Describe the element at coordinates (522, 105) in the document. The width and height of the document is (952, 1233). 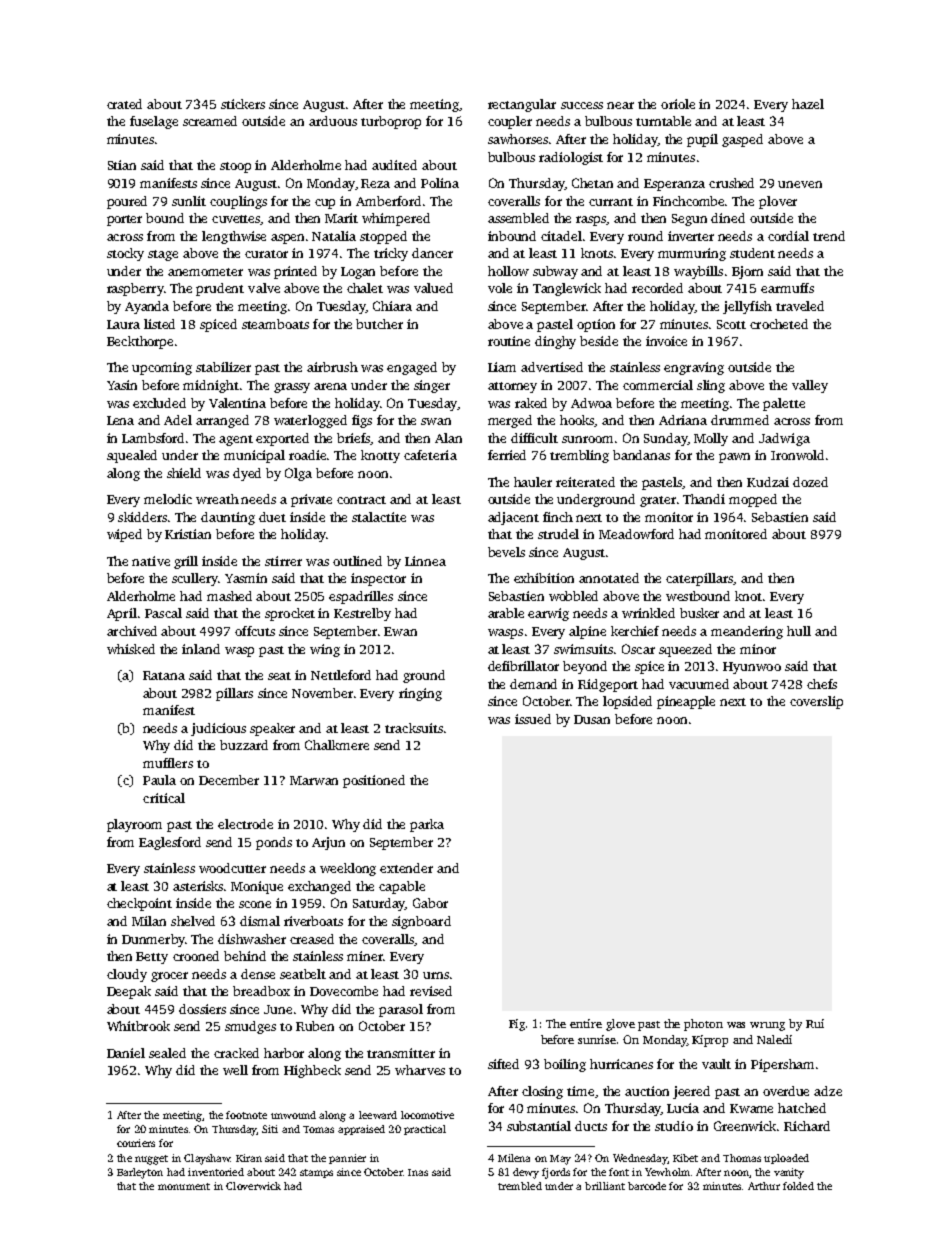
I see `rectangular` at that location.
